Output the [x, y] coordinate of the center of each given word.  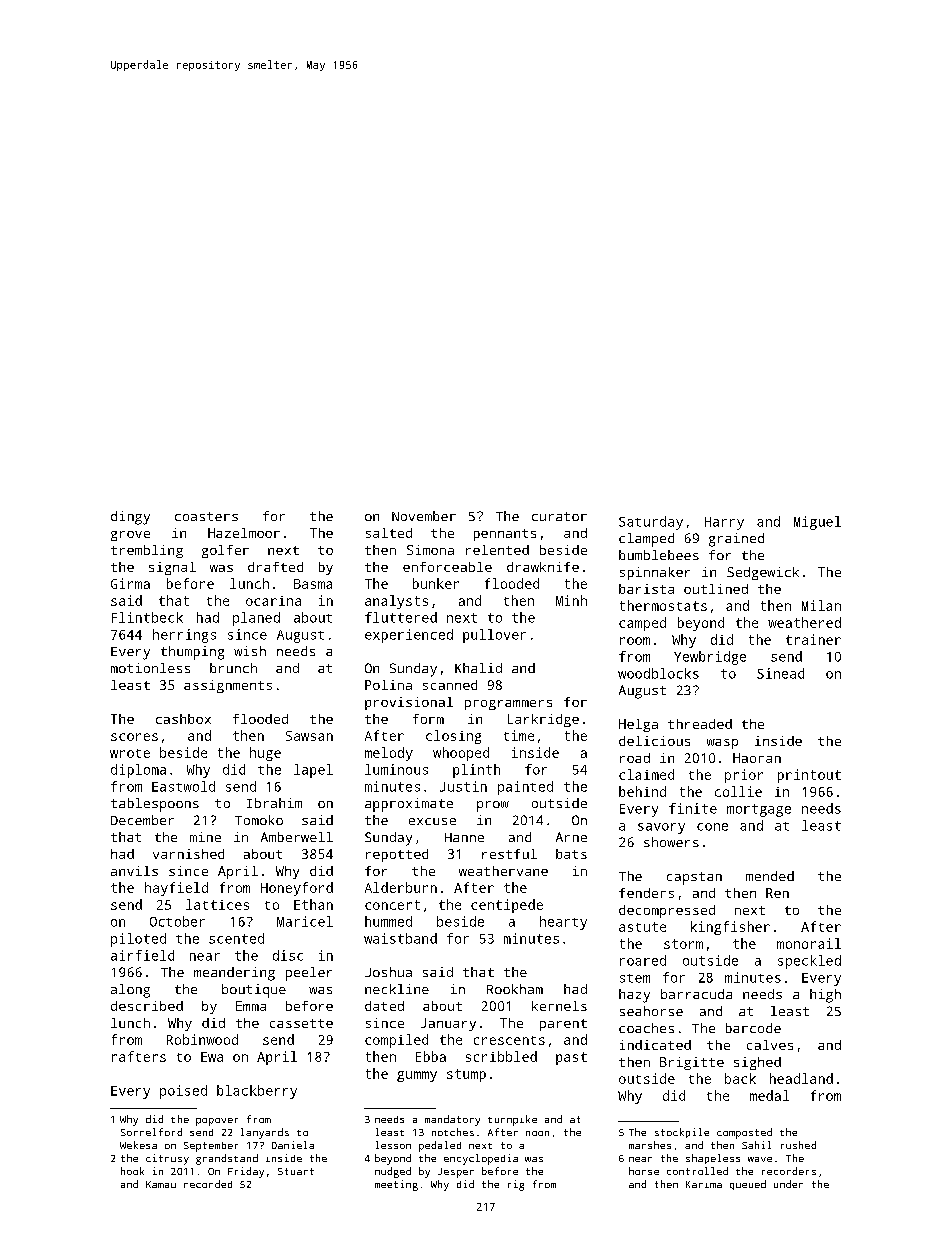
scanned [450, 685]
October [177, 921]
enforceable [447, 567]
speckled [809, 962]
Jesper [456, 1173]
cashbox [183, 719]
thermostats [663, 605]
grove [130, 536]
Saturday [651, 523]
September [211, 1147]
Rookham [515, 989]
